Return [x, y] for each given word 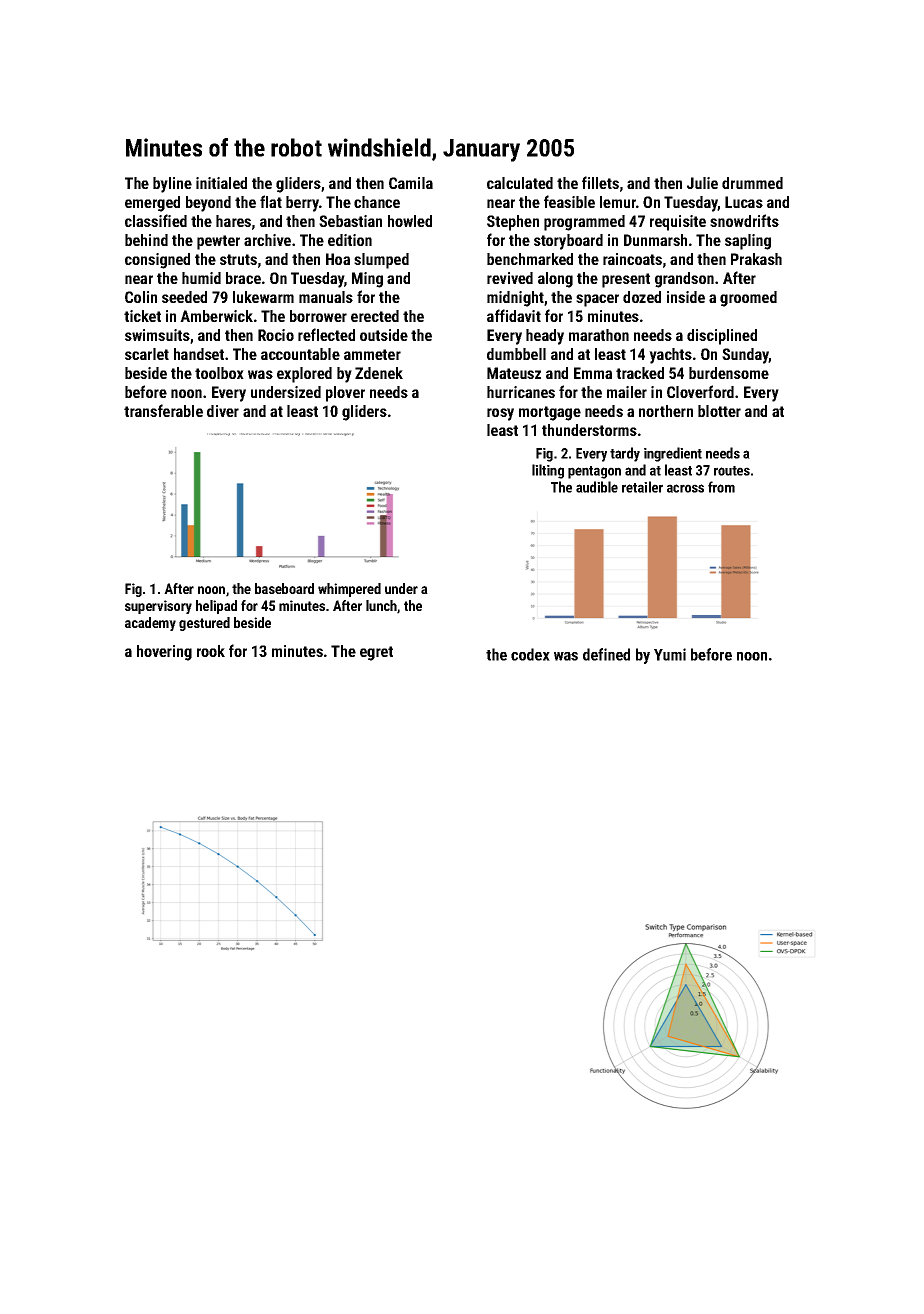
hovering [164, 653]
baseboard [284, 588]
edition [350, 240]
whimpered [349, 590]
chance [377, 202]
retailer [642, 487]
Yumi [670, 654]
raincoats [632, 259]
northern [666, 411]
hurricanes [521, 392]
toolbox [219, 373]
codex [530, 654]
